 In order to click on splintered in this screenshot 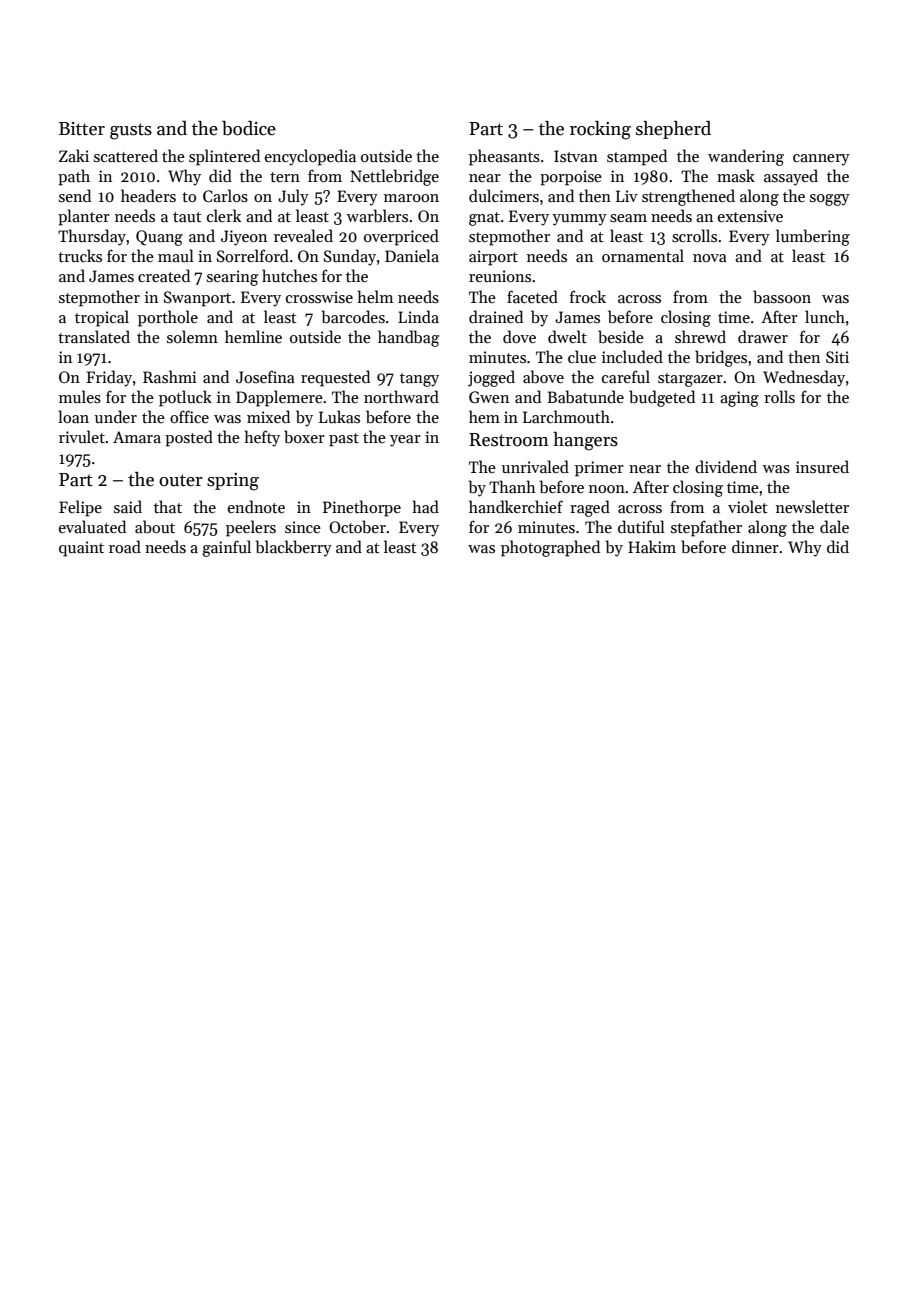, I will do `click(224, 157)`.
